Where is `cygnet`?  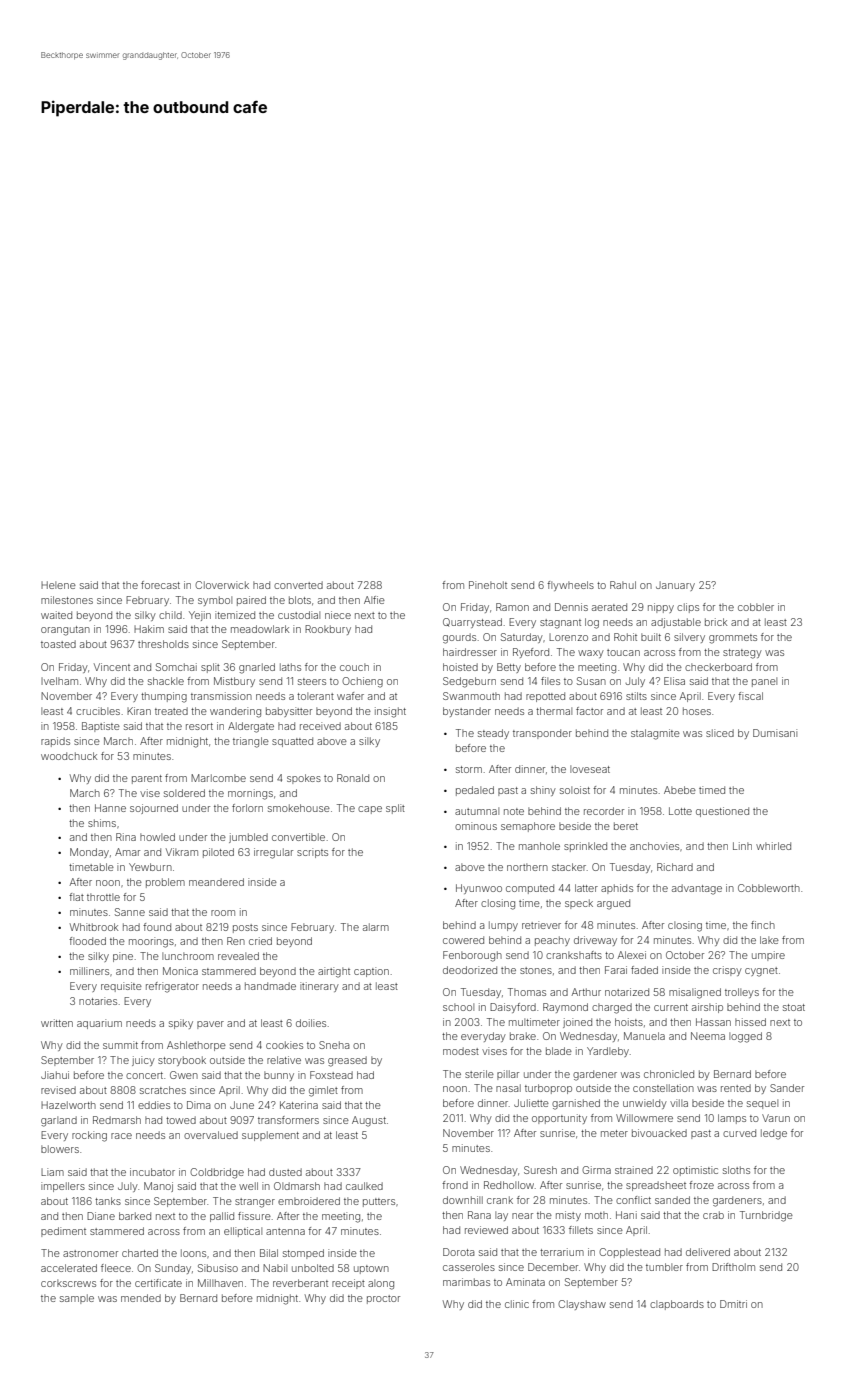 cygnet is located at coordinates (761, 972).
